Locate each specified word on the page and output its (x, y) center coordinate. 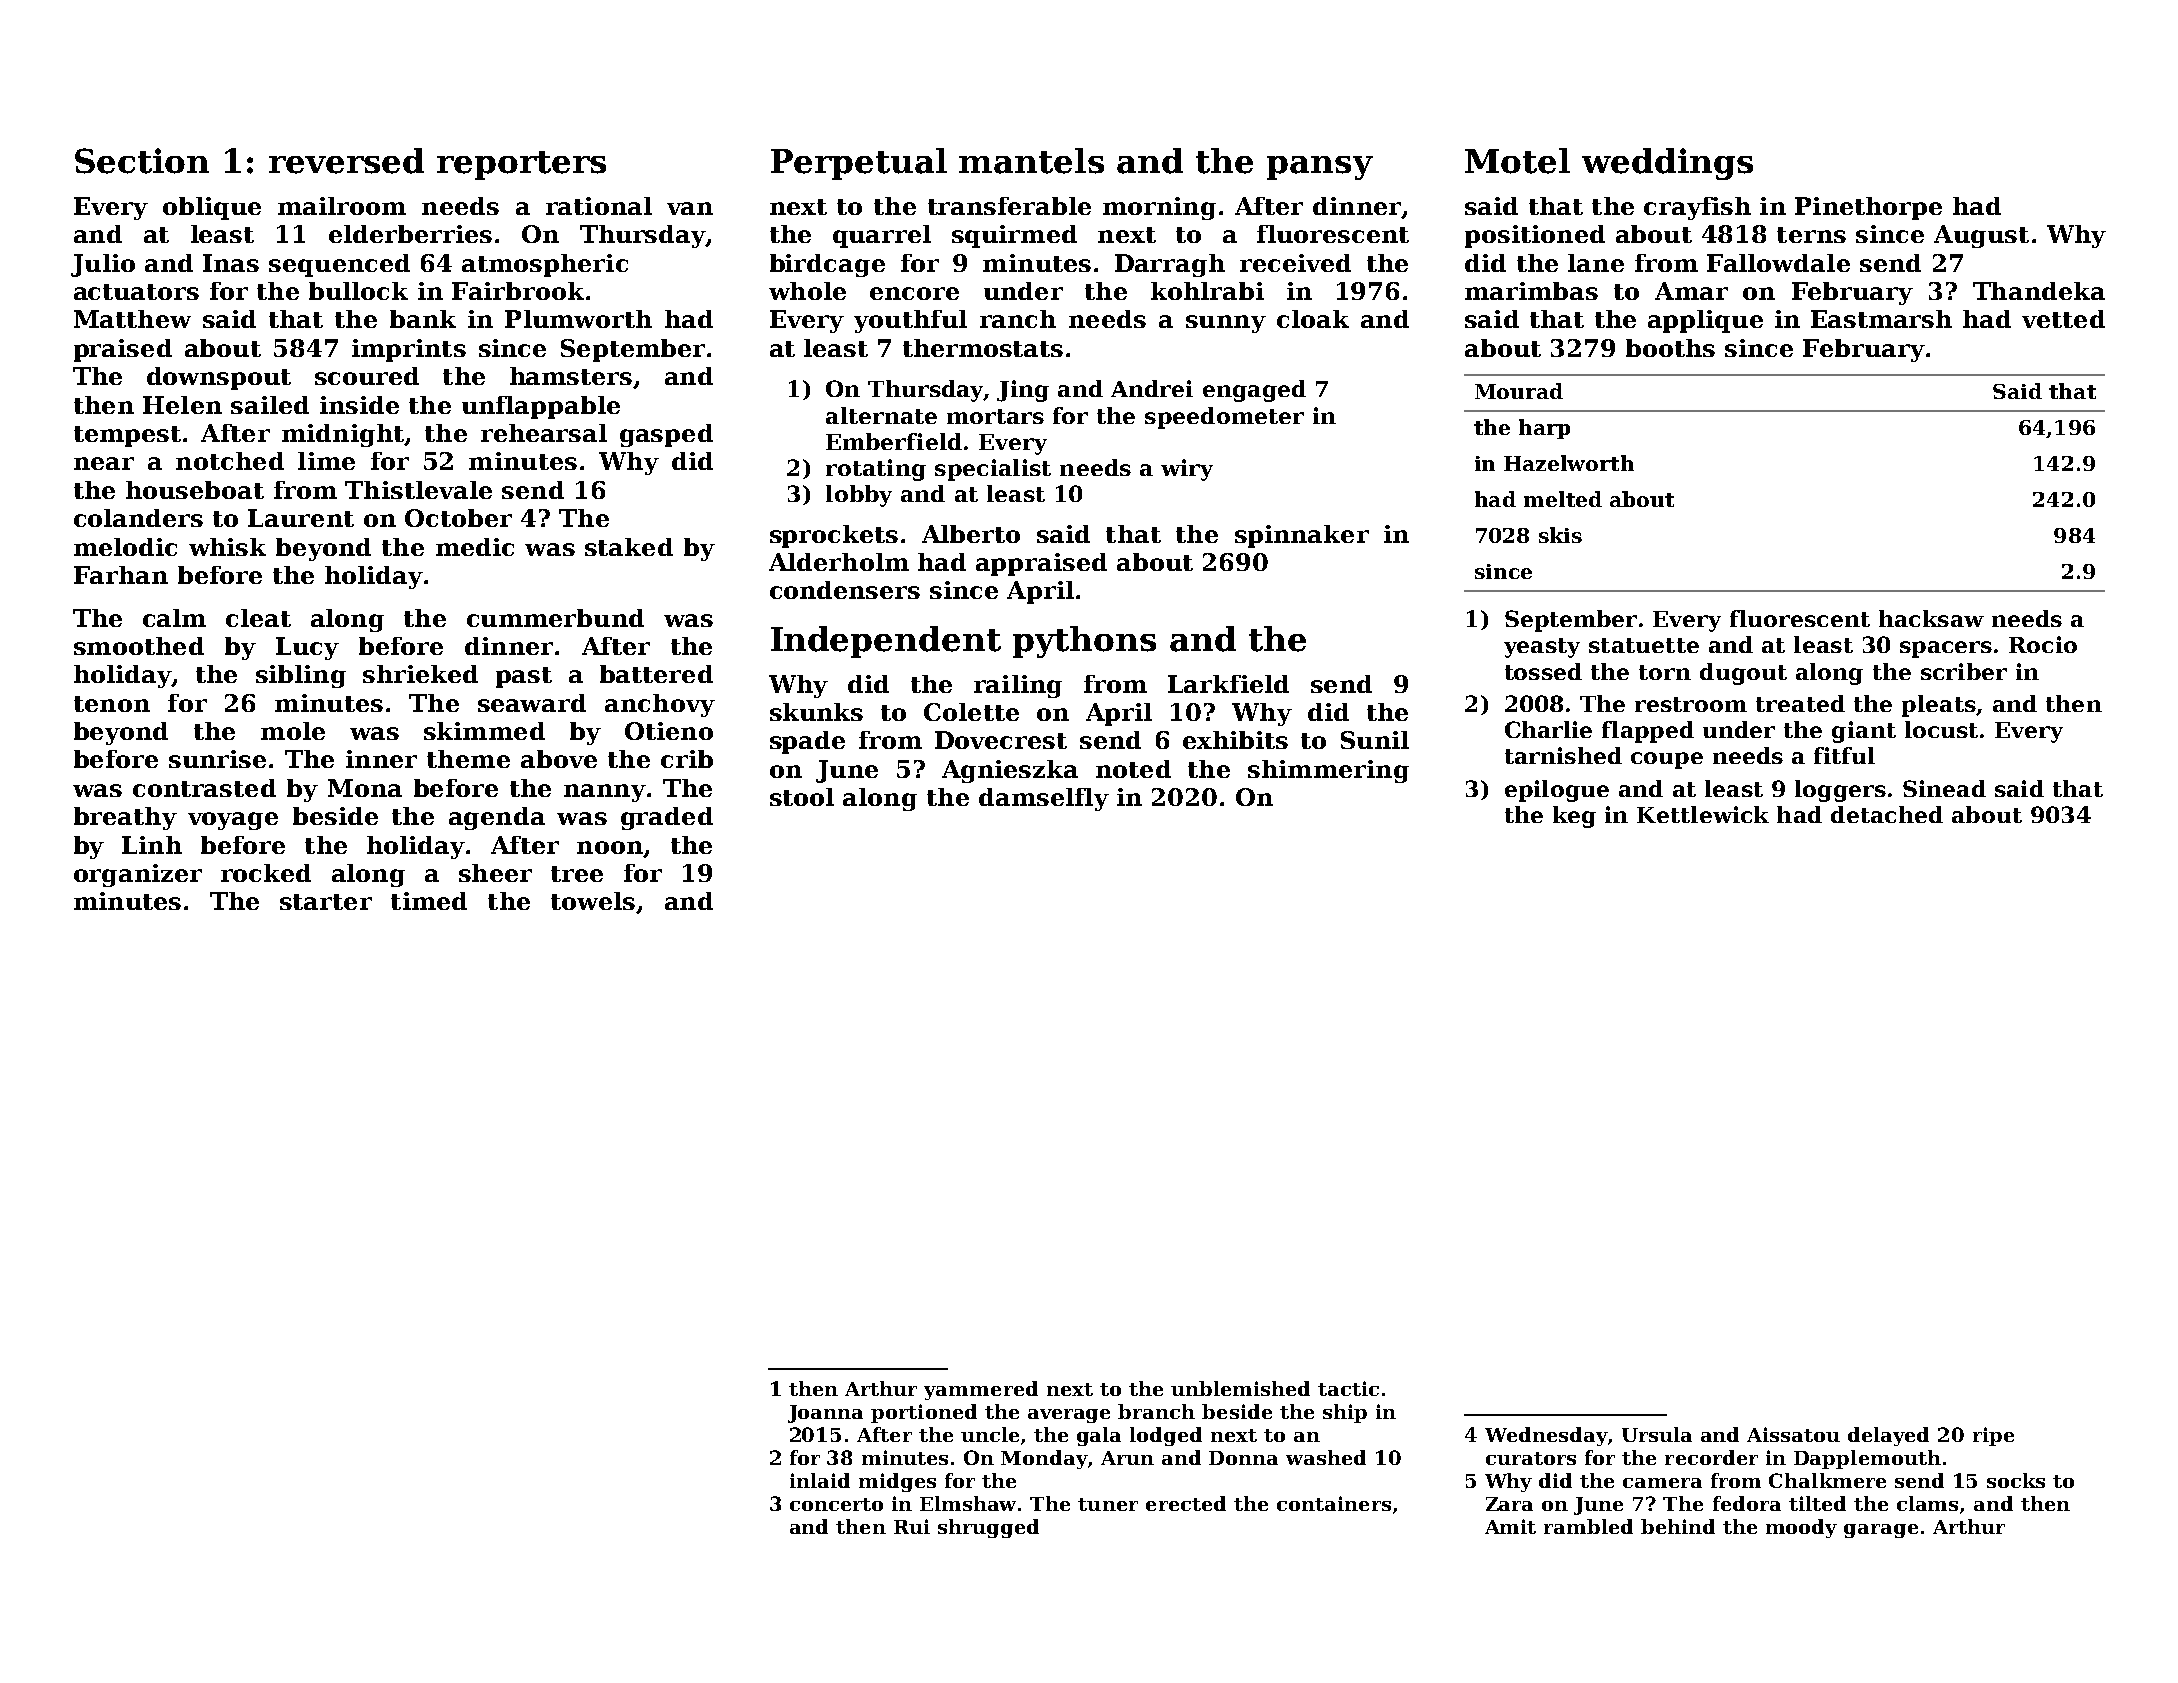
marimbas (1531, 291)
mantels (1031, 161)
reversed (346, 161)
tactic (1348, 1388)
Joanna (825, 1414)
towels (593, 901)
